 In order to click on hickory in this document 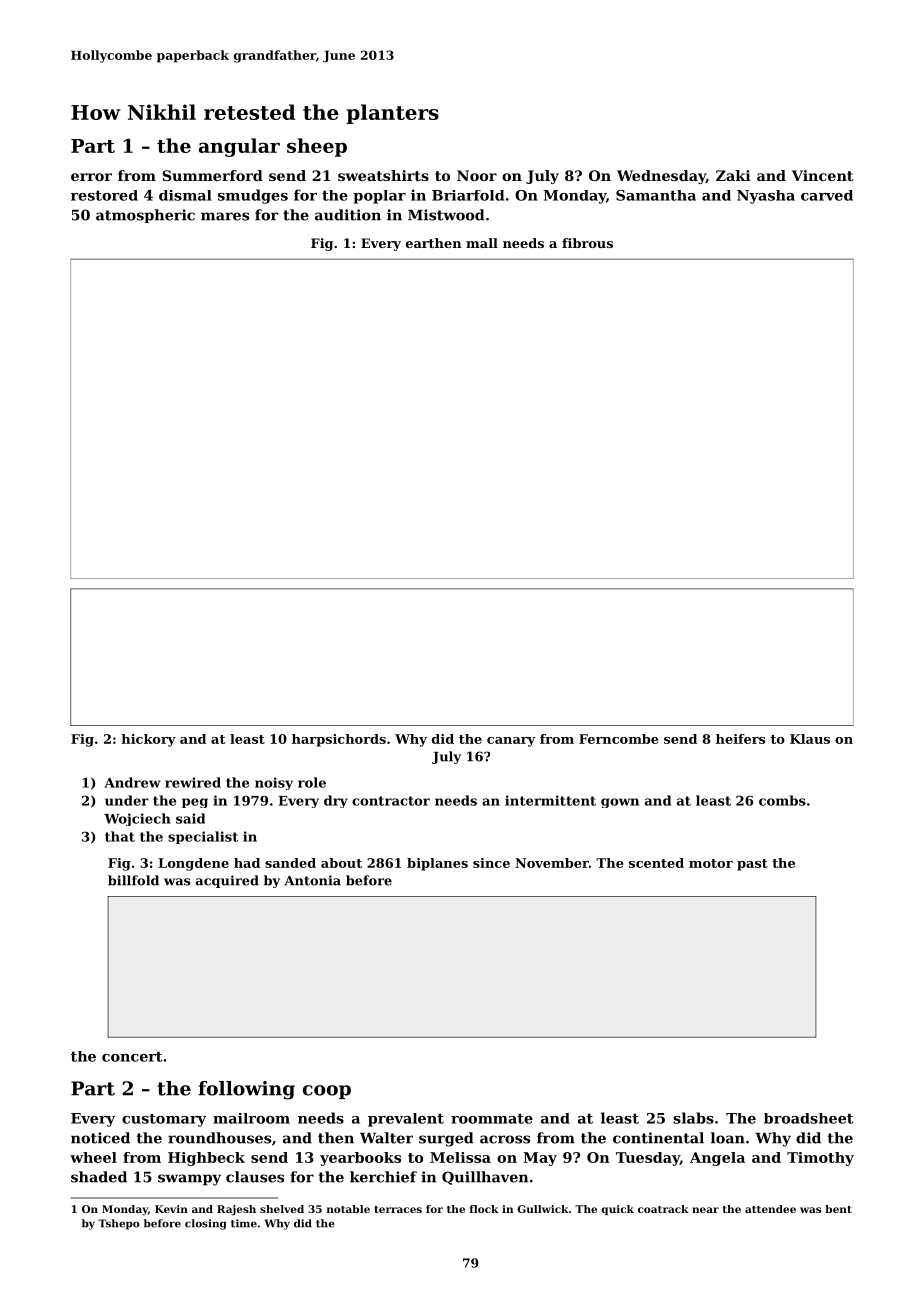, I will do `click(149, 740)`.
